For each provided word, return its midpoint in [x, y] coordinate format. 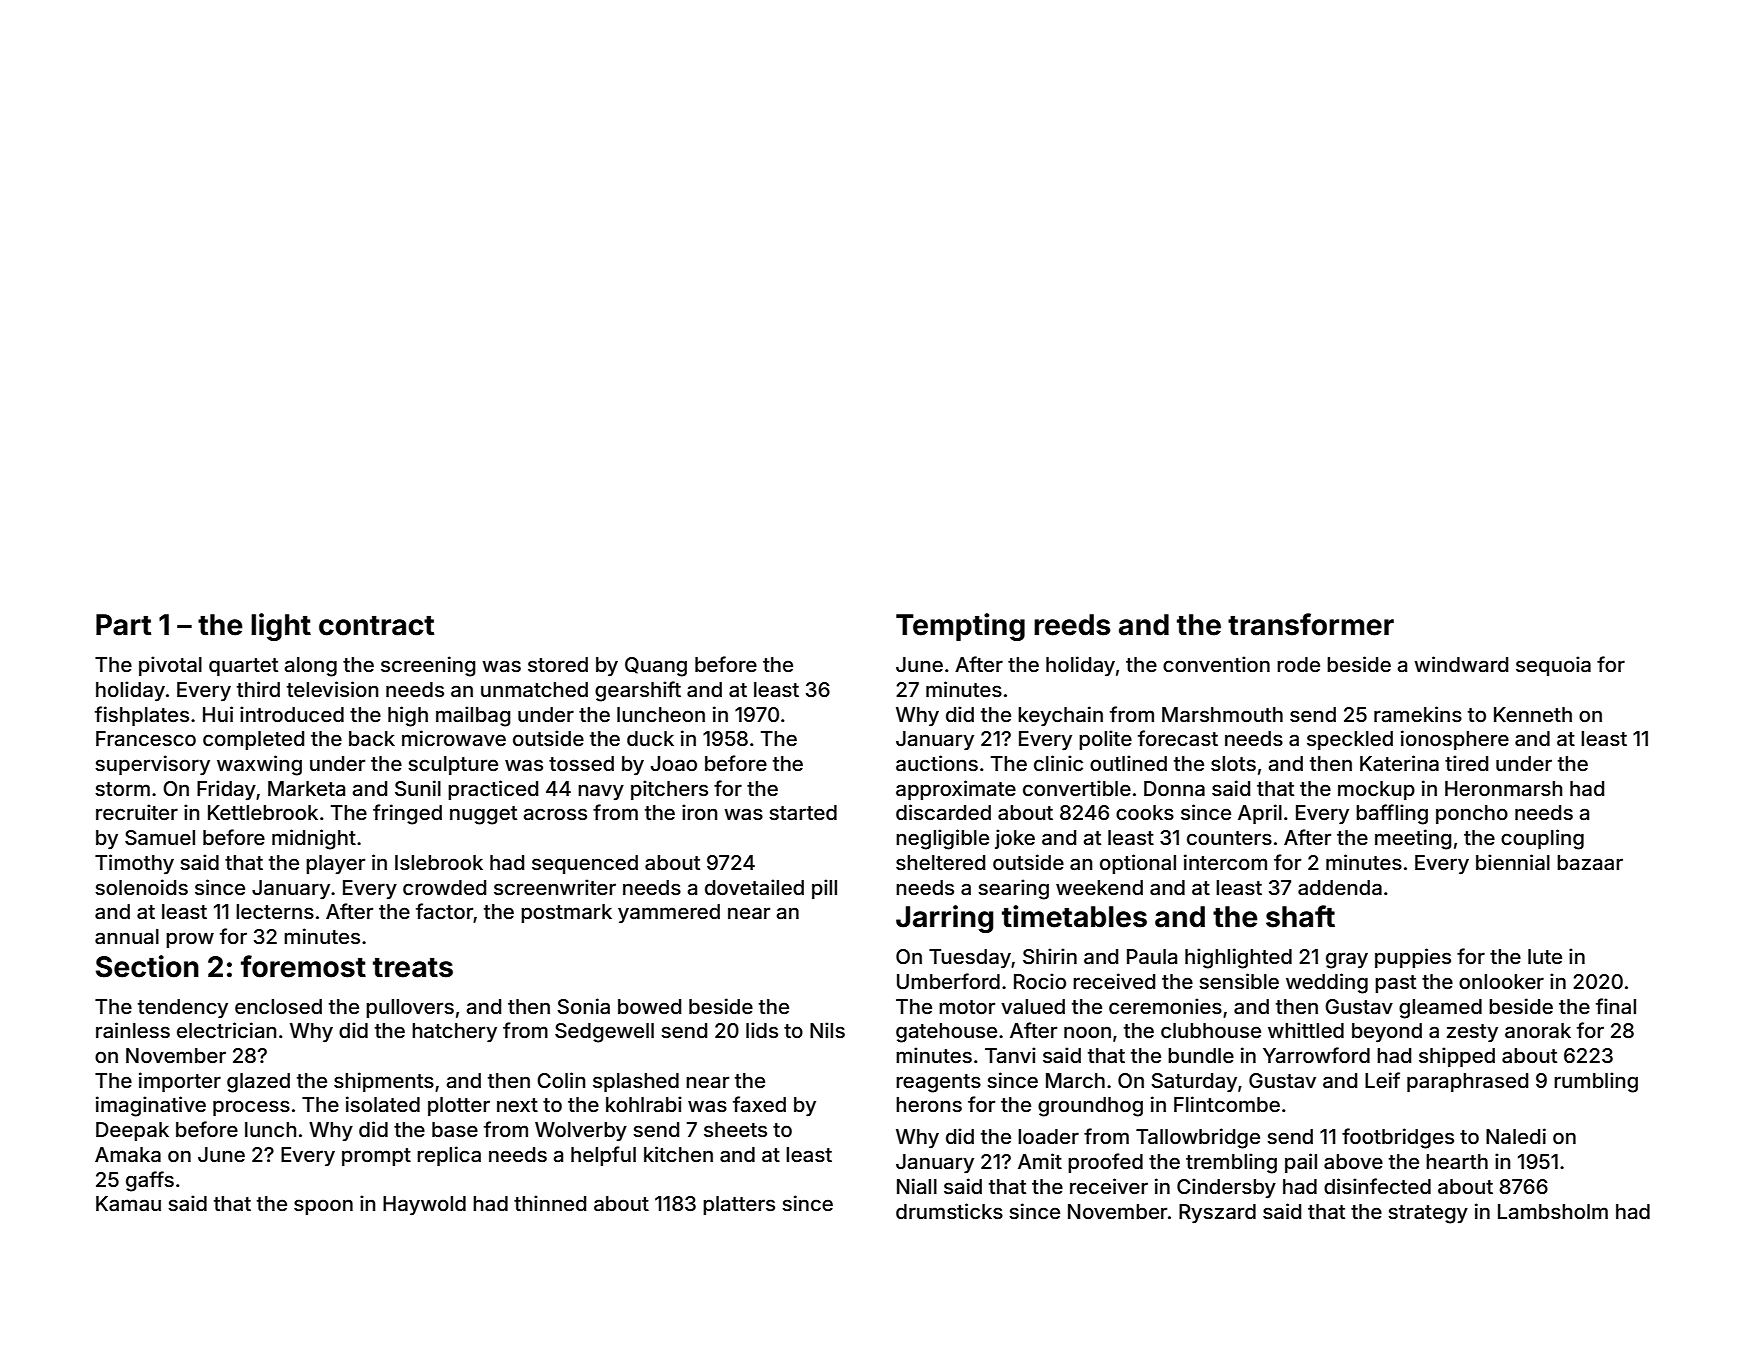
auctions [937, 763]
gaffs [150, 1181]
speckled [1350, 740]
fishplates [142, 716]
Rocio [1040, 981]
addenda [1340, 887]
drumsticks [949, 1211]
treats [413, 968]
